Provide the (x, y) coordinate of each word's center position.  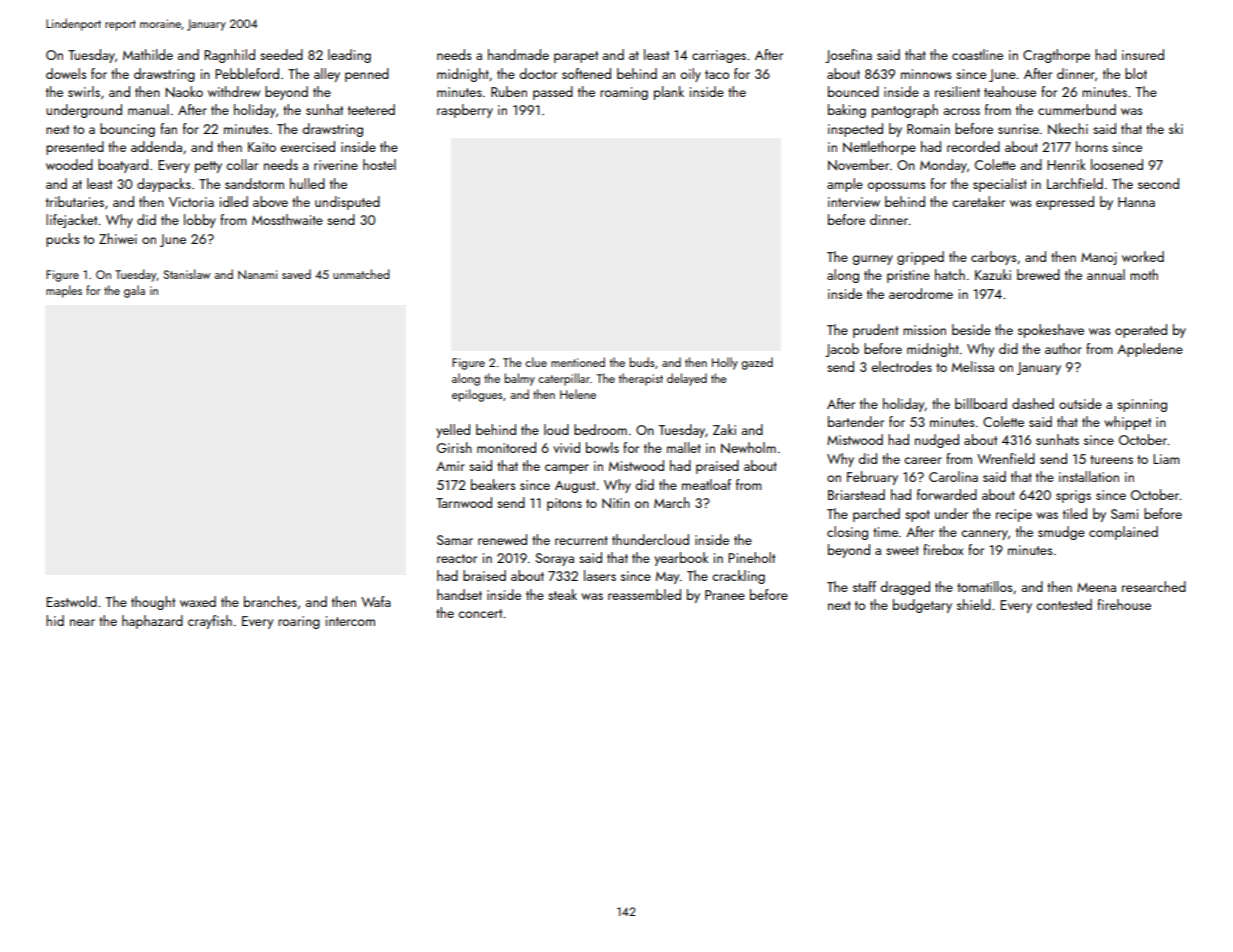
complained (1123, 533)
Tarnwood (464, 502)
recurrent (581, 540)
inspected (855, 130)
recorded (973, 146)
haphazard (152, 622)
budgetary (922, 606)
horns (1092, 146)
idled (234, 201)
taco (717, 74)
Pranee (725, 595)
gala (134, 291)
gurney (872, 260)
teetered (371, 109)
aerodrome (921, 293)
